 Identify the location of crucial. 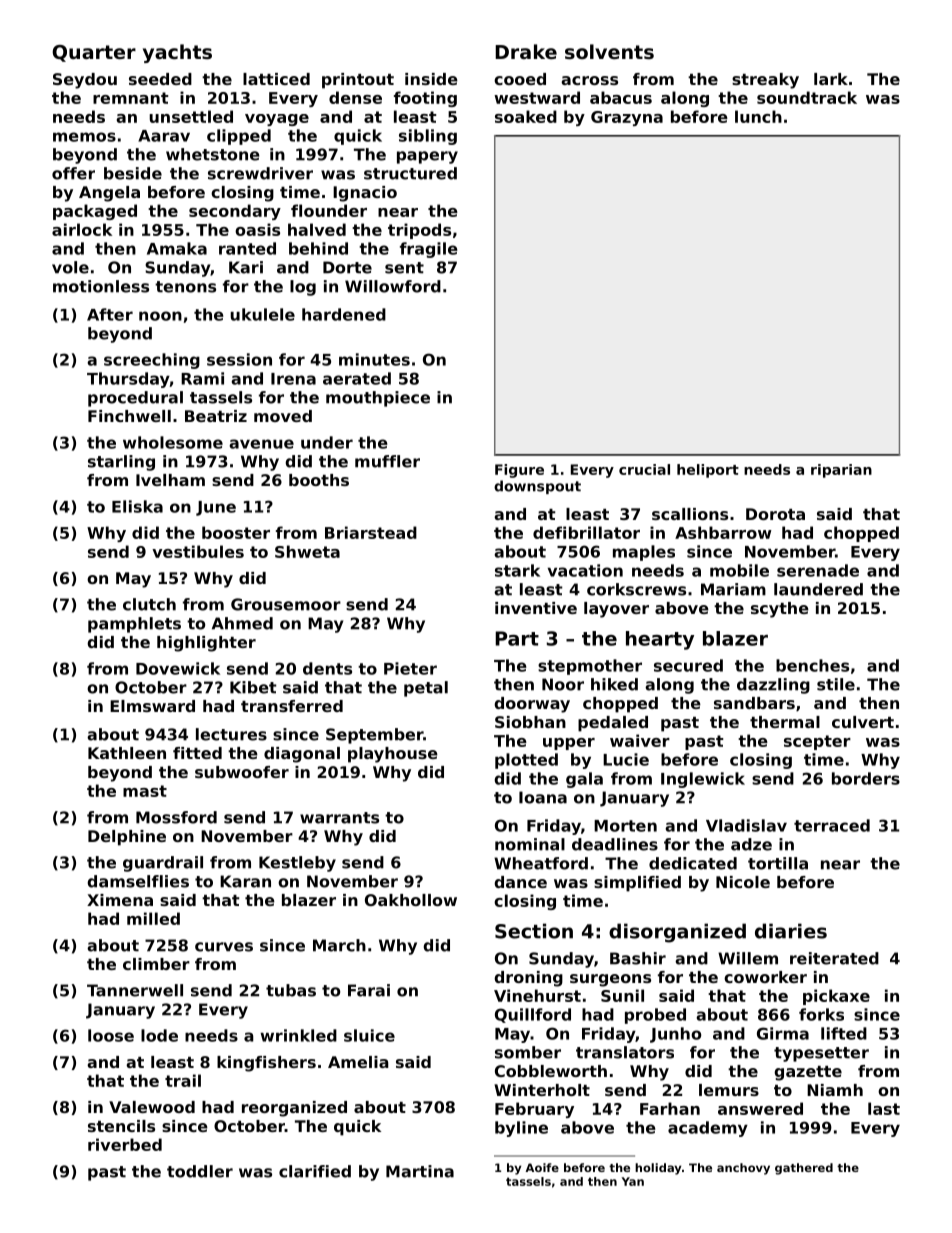
(644, 469).
